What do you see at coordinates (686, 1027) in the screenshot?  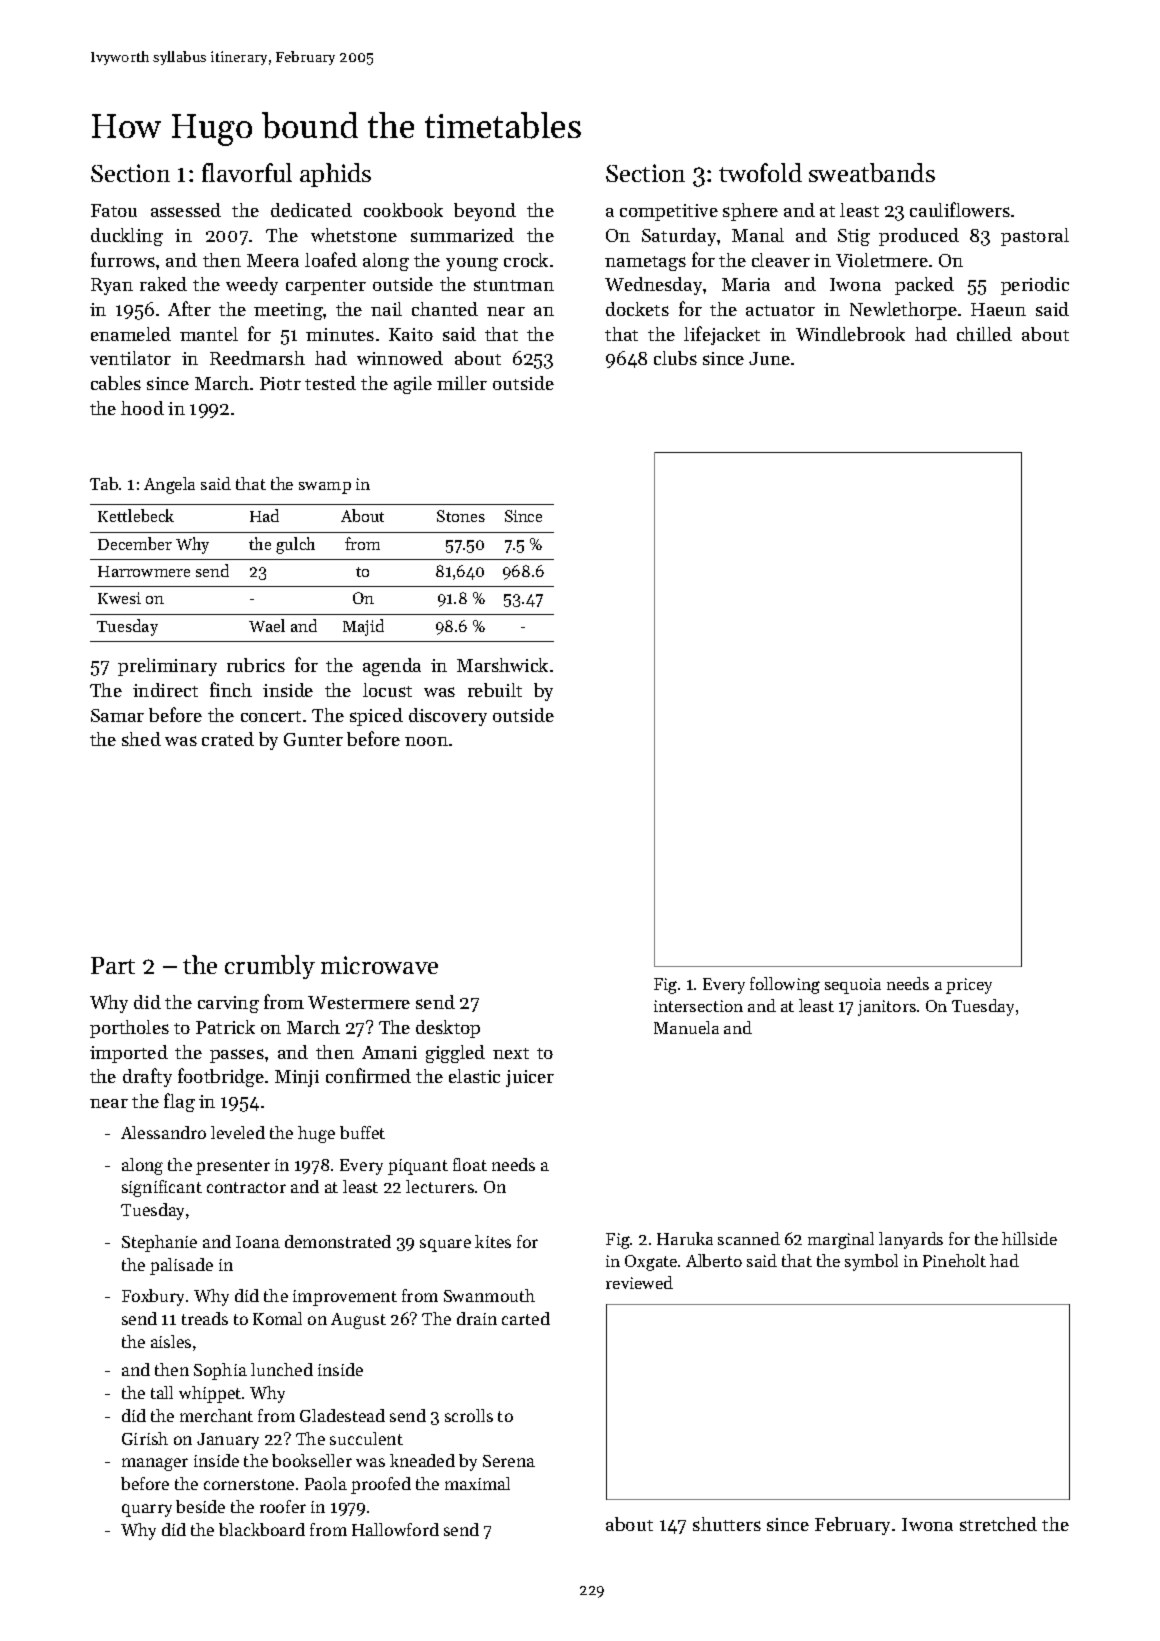 I see `Manuela` at bounding box center [686, 1027].
